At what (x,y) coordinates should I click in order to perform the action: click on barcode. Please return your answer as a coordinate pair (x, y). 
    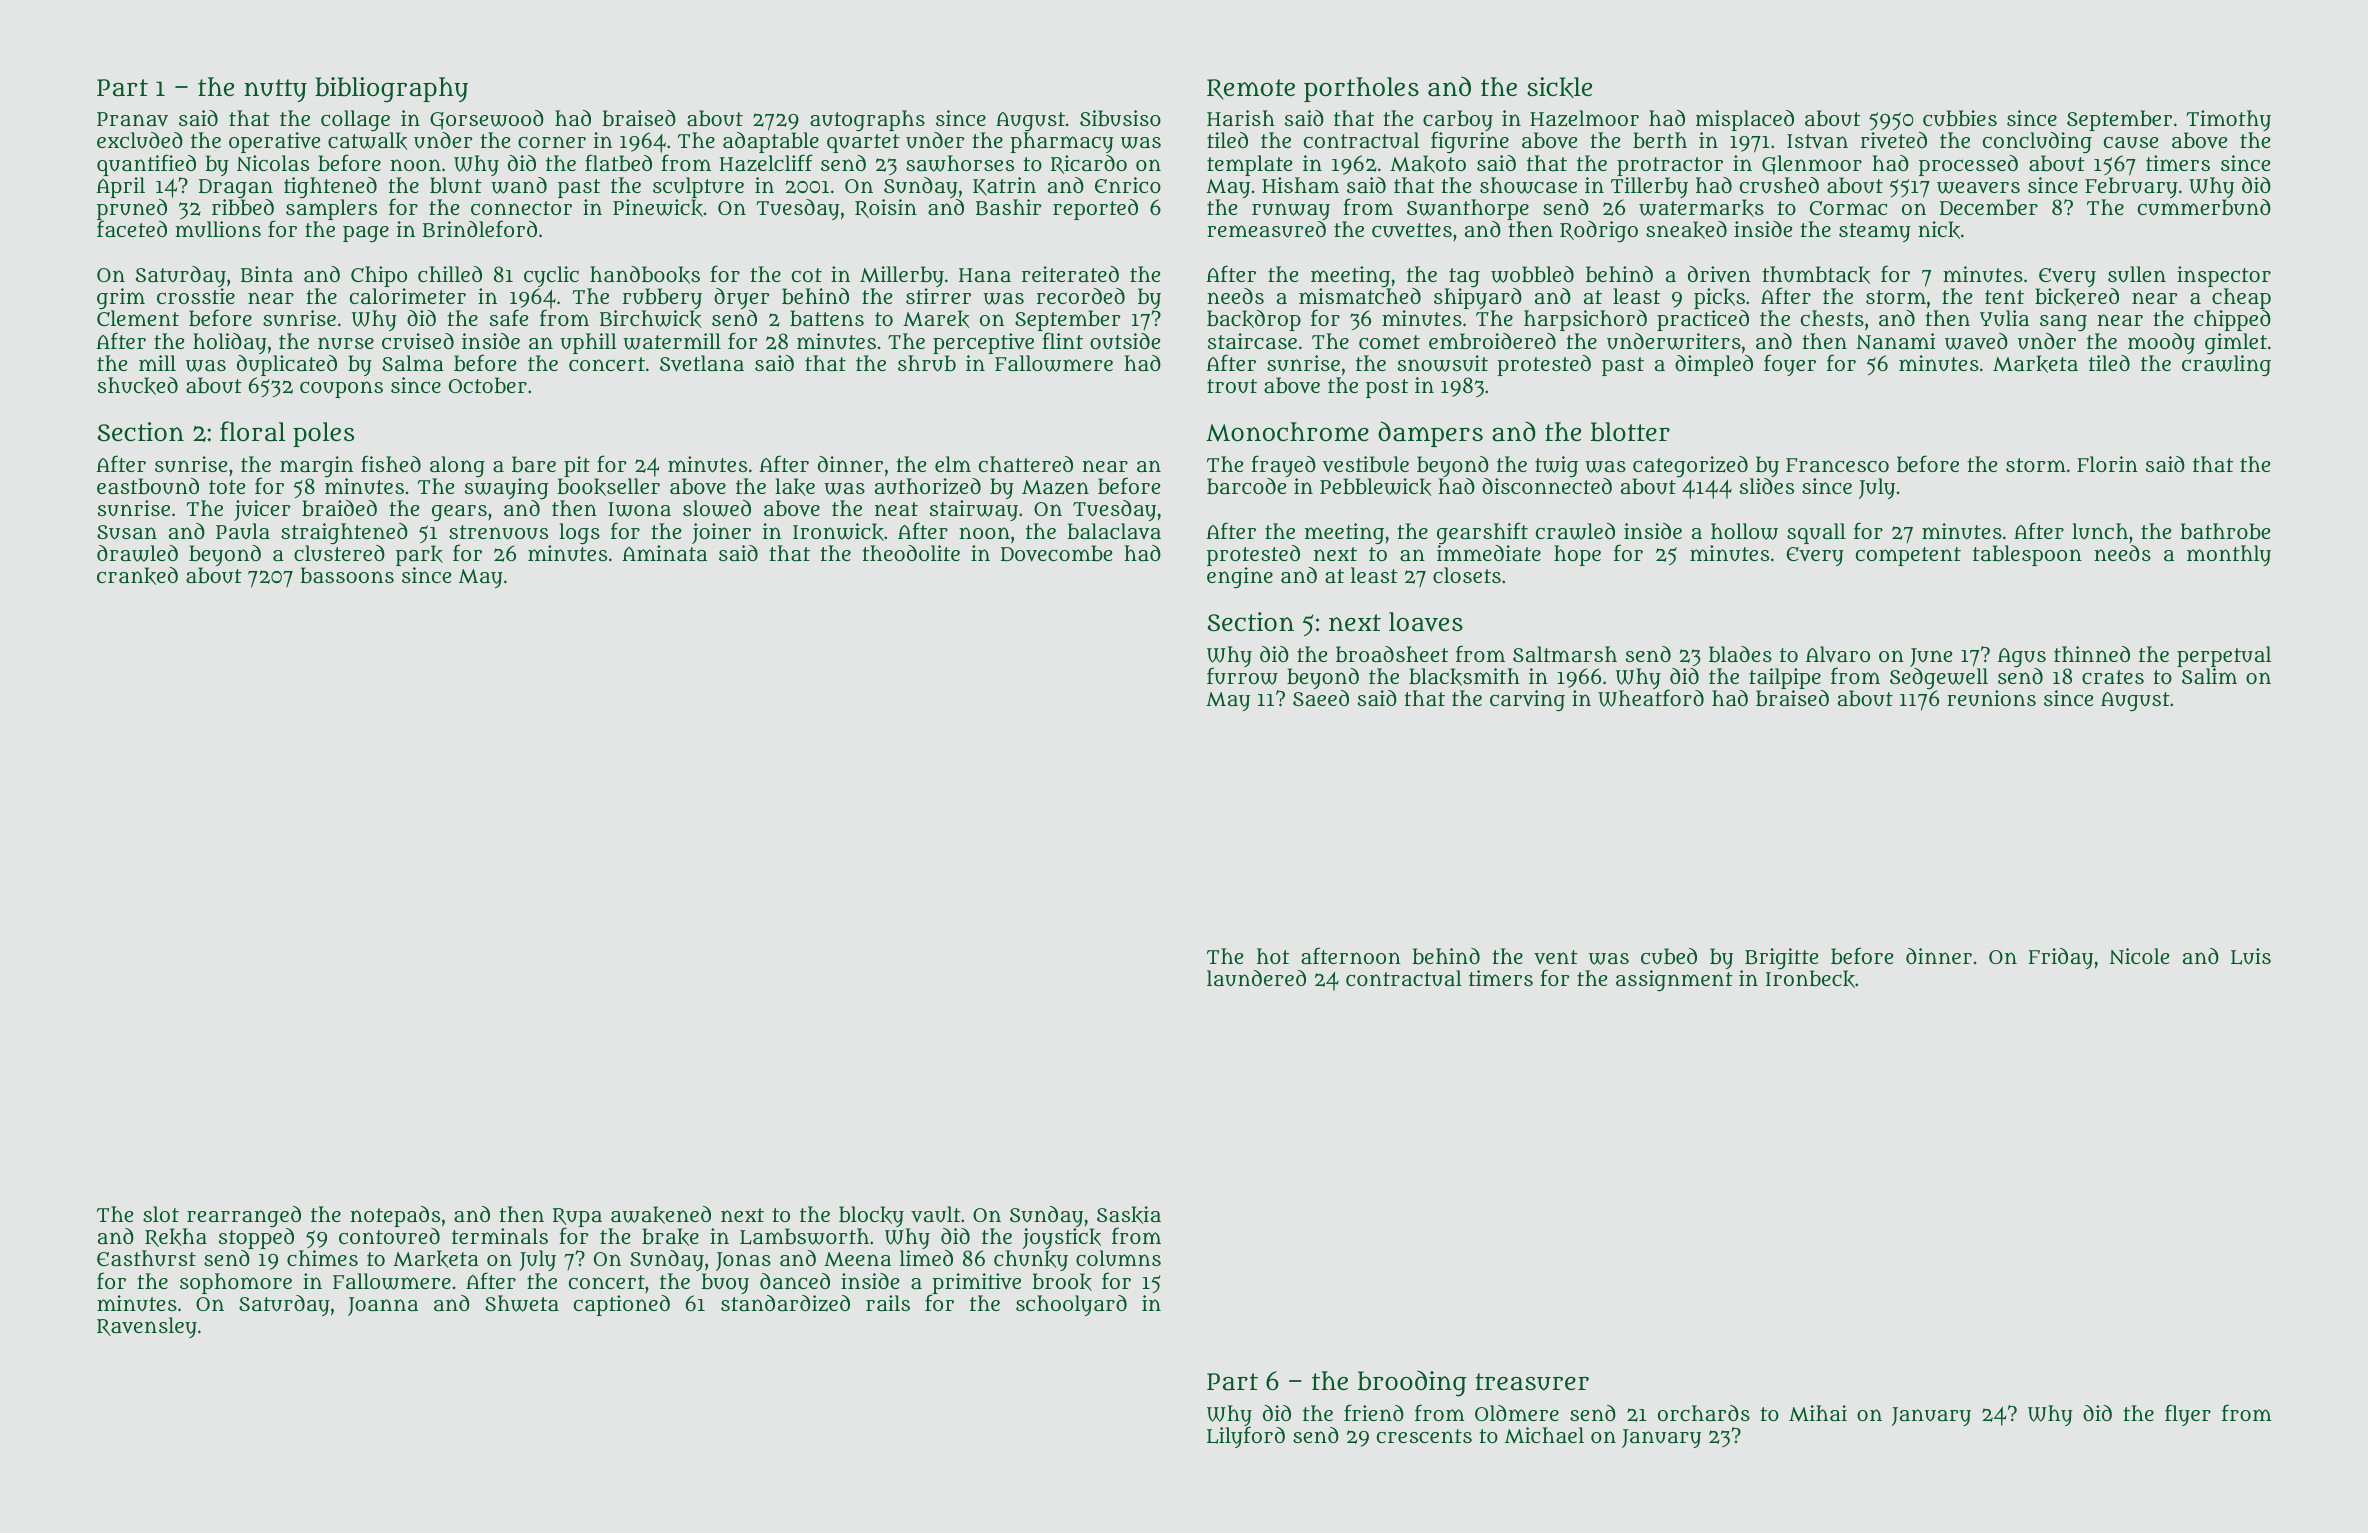
    Looking at the image, I should click on (1246, 486).
